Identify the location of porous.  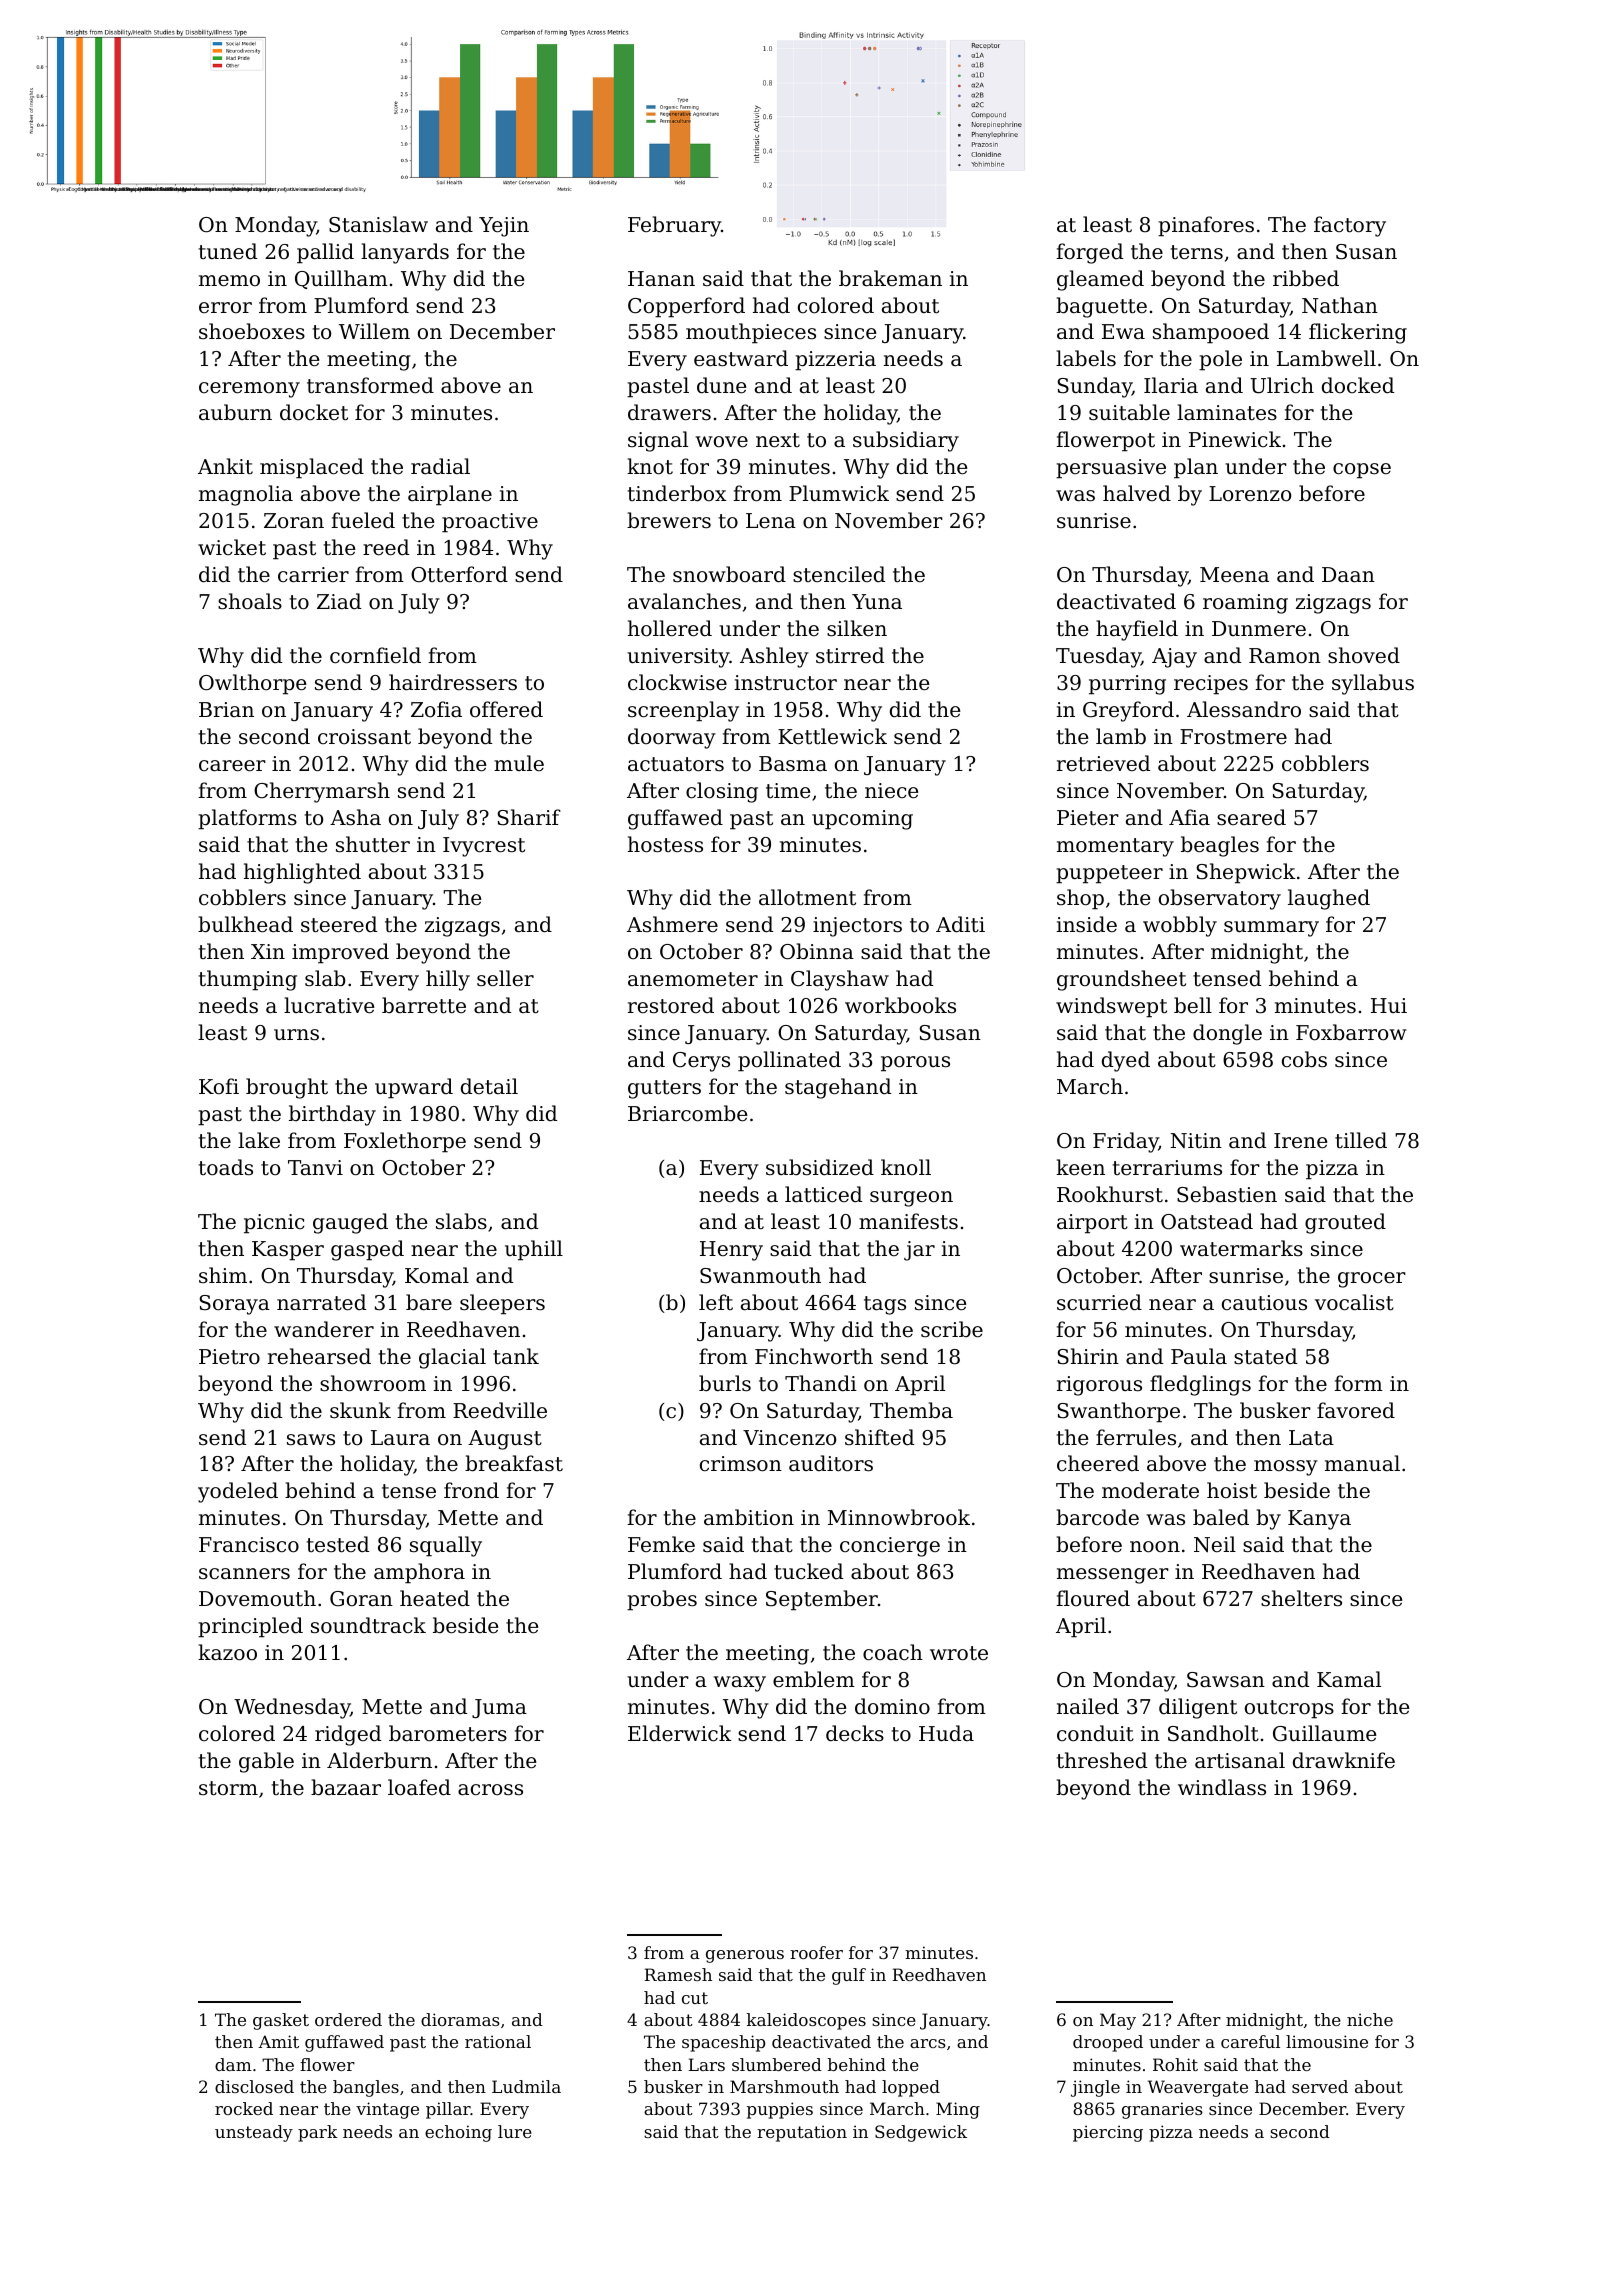
(915, 1064).
